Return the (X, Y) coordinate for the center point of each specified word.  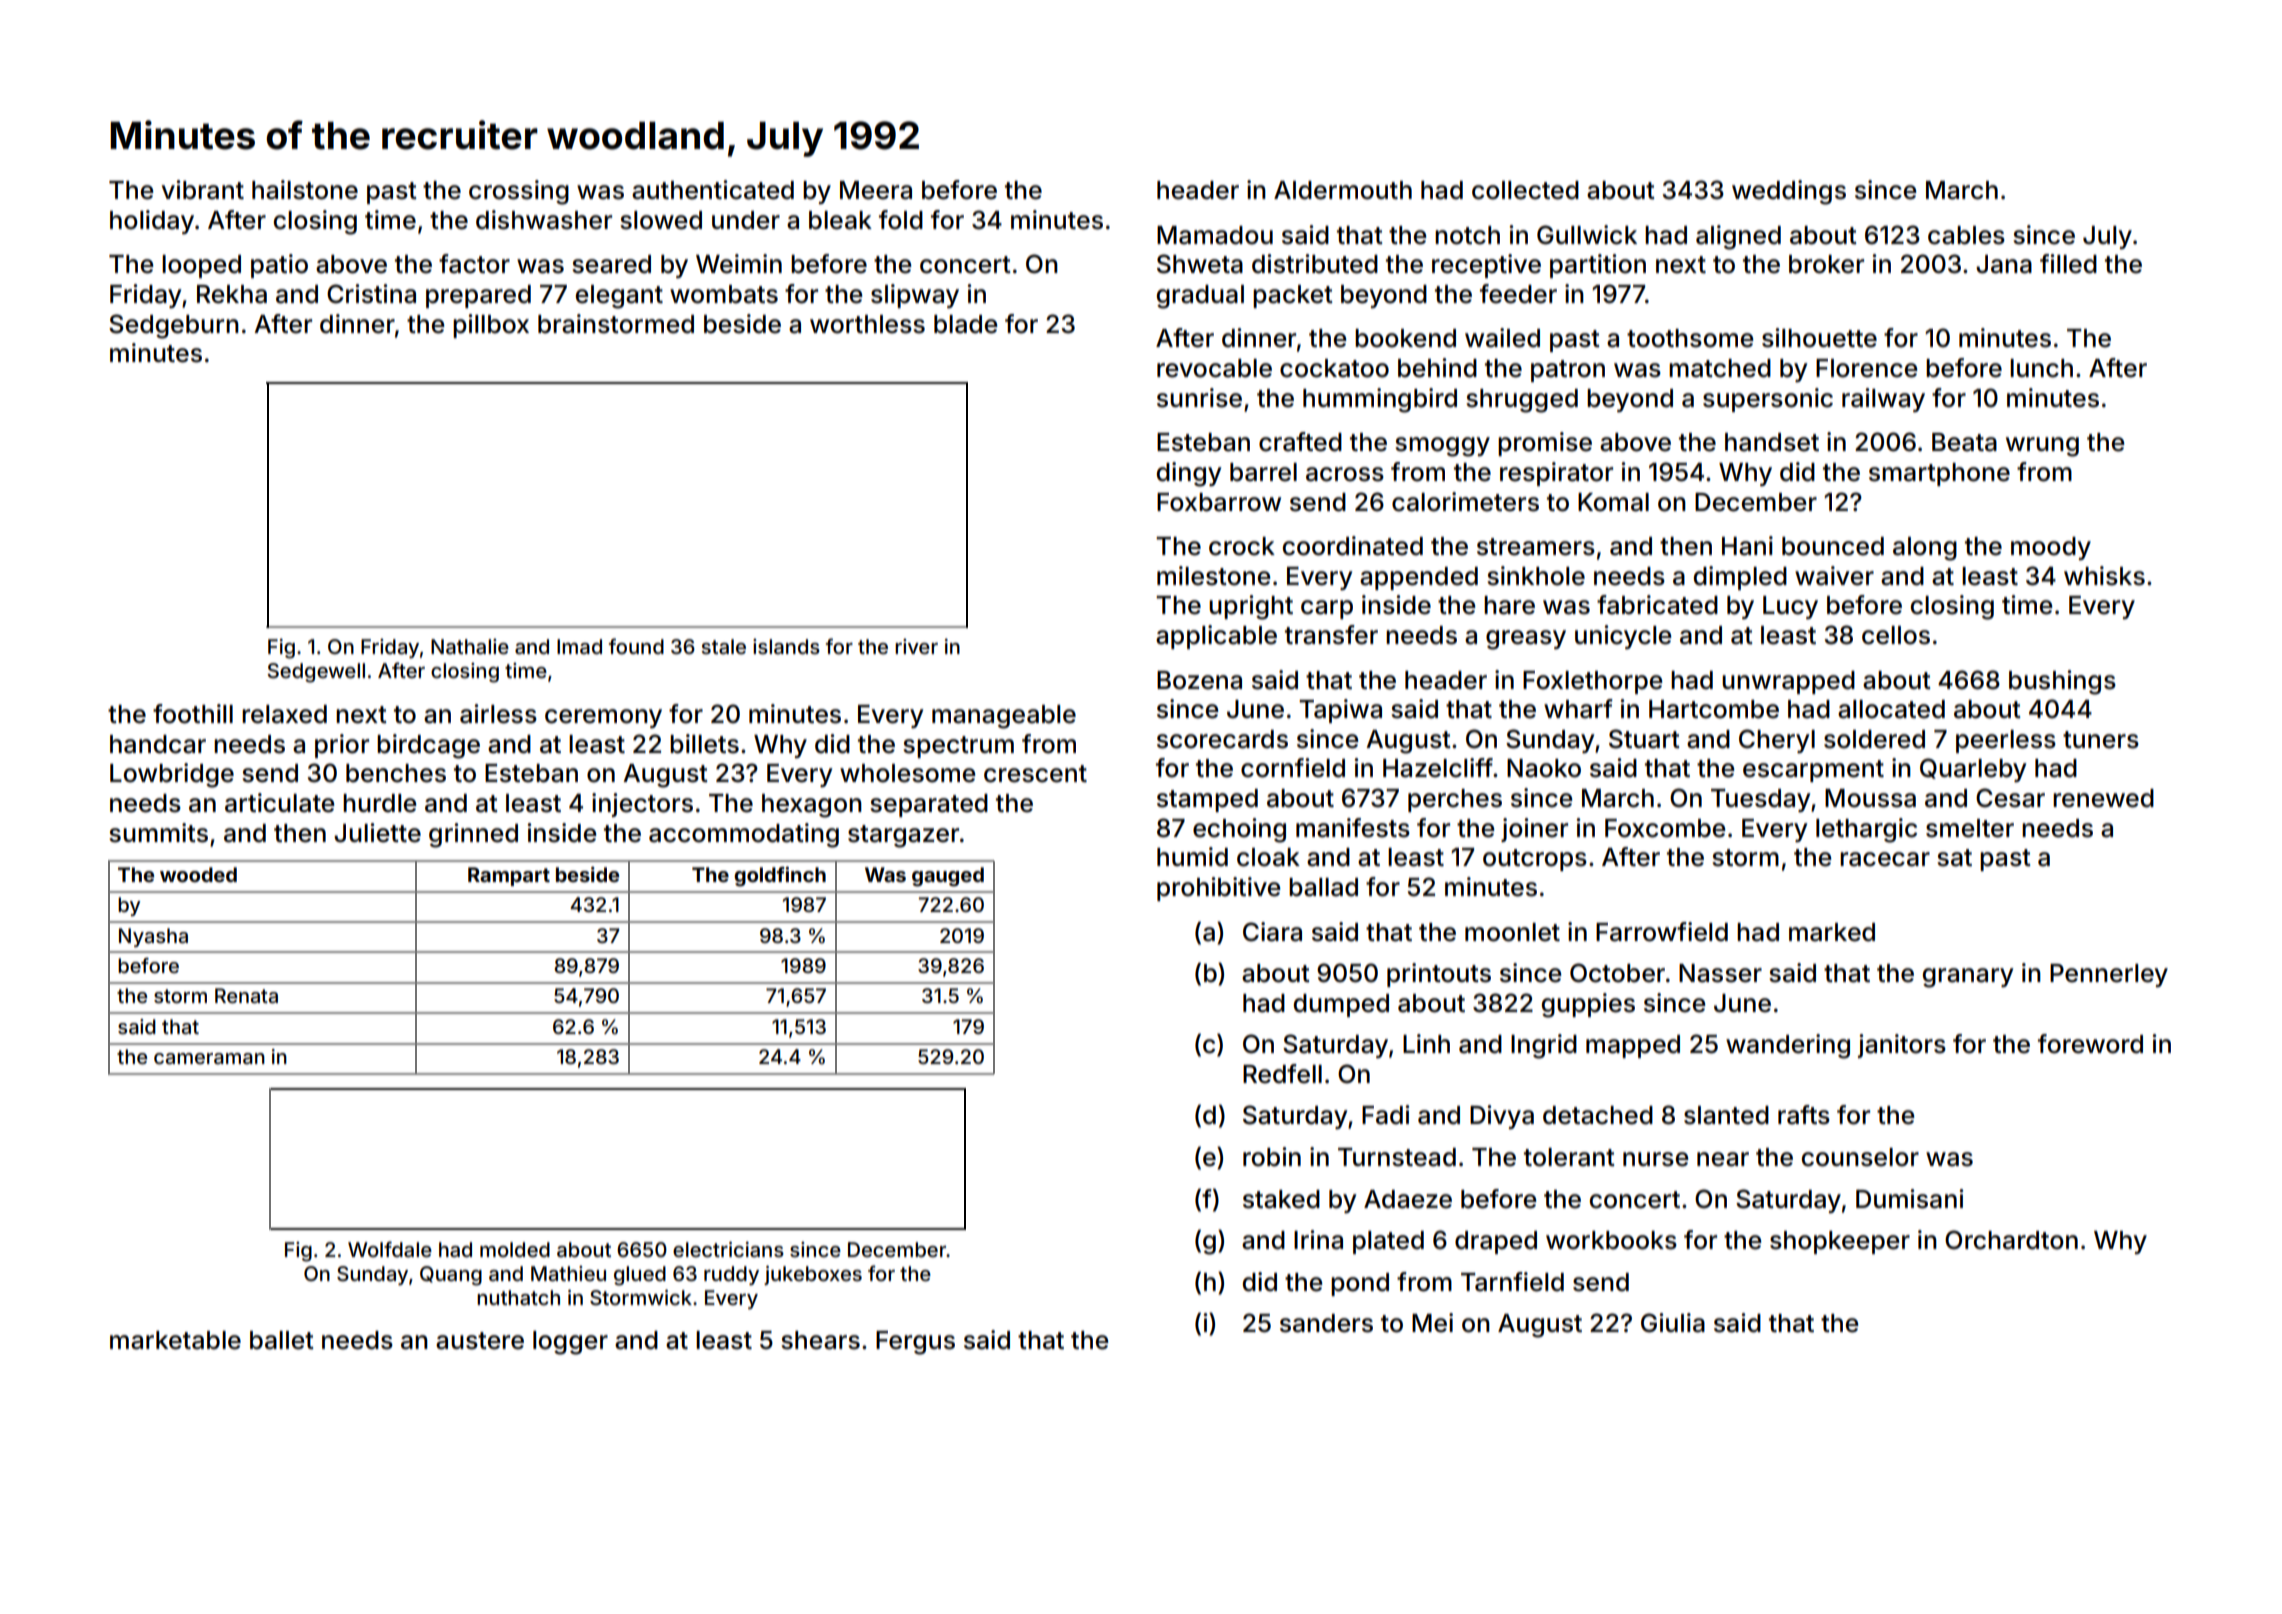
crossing (519, 192)
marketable (175, 1340)
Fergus (915, 1343)
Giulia (1673, 1323)
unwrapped (1788, 682)
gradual (1200, 297)
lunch (2041, 368)
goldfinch (780, 877)
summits (158, 833)
